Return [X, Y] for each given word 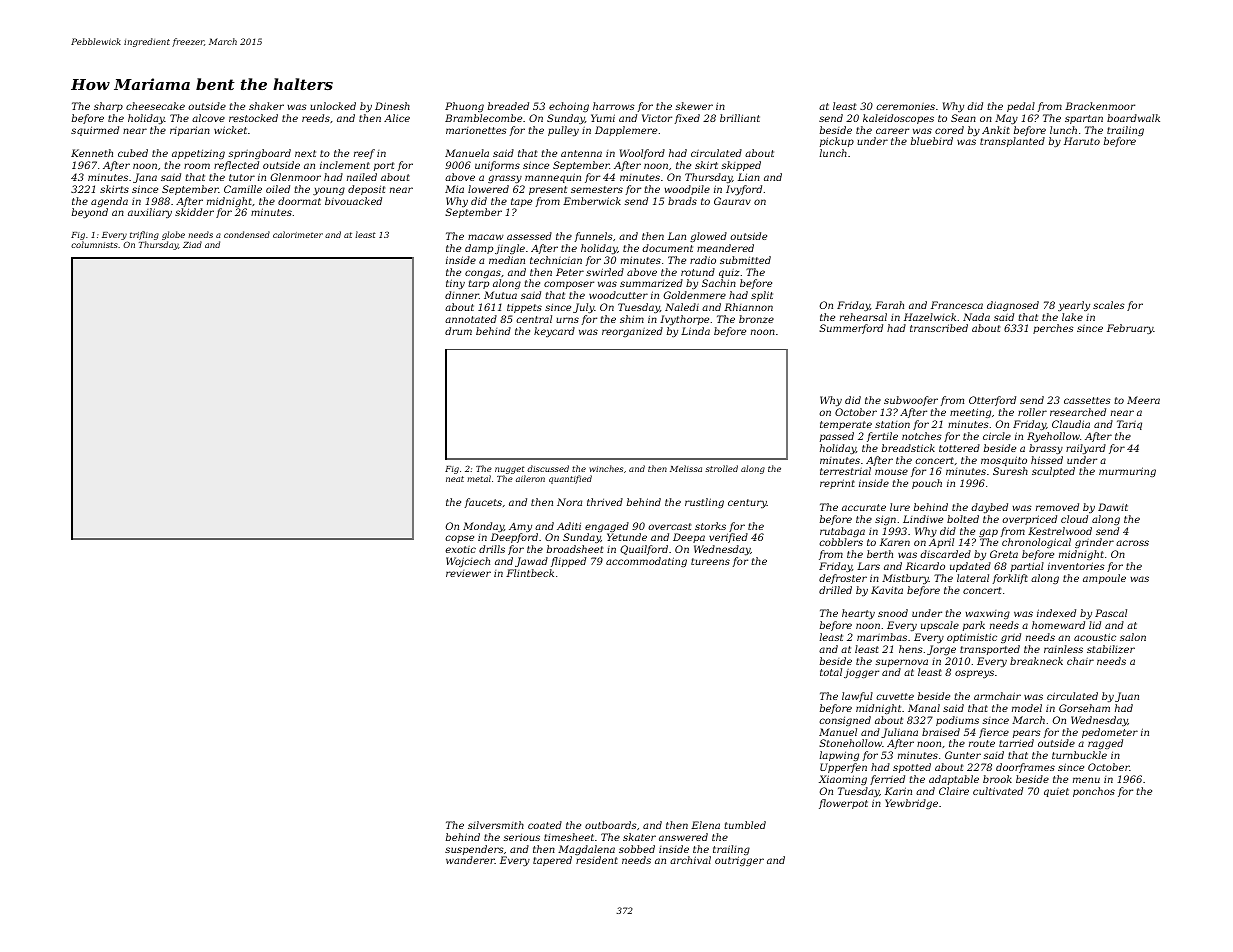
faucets [483, 503]
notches [922, 436]
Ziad [192, 244]
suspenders [474, 850]
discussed [548, 468]
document [667, 248]
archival [690, 860]
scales [1109, 305]
